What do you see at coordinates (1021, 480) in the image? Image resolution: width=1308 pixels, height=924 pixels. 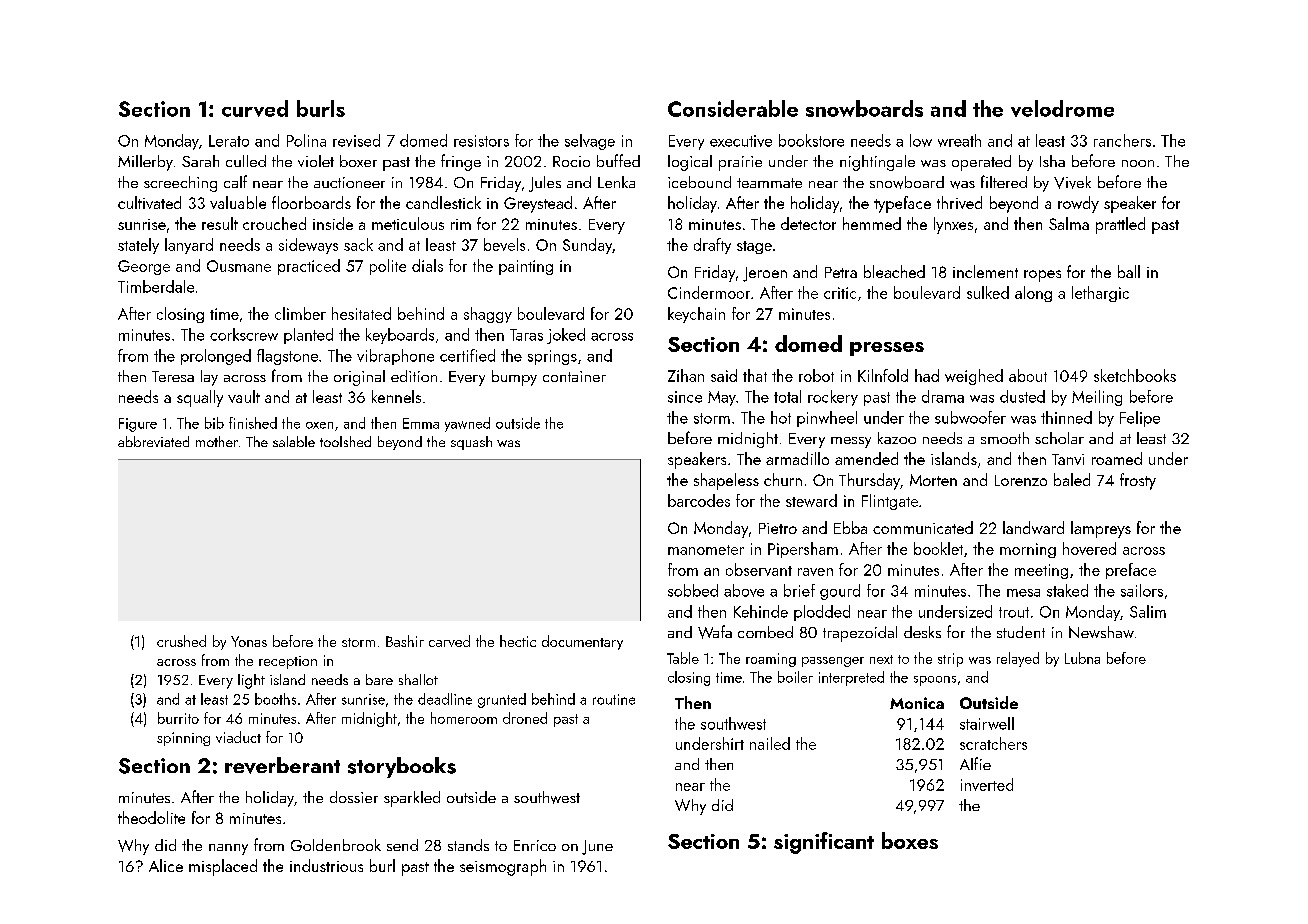 I see `Lorenzo` at bounding box center [1021, 480].
